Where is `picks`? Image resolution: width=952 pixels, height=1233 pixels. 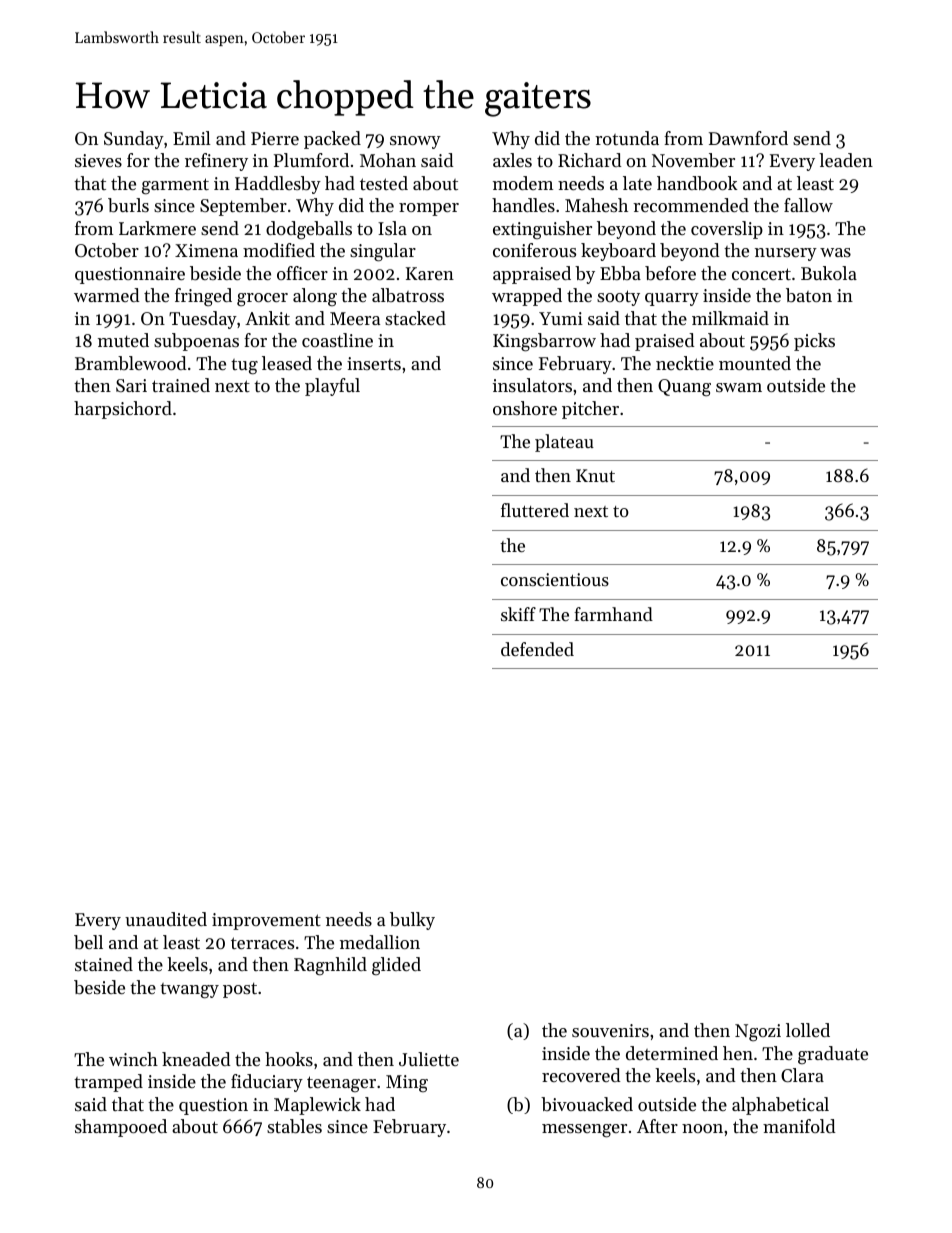 picks is located at coordinates (814, 342).
